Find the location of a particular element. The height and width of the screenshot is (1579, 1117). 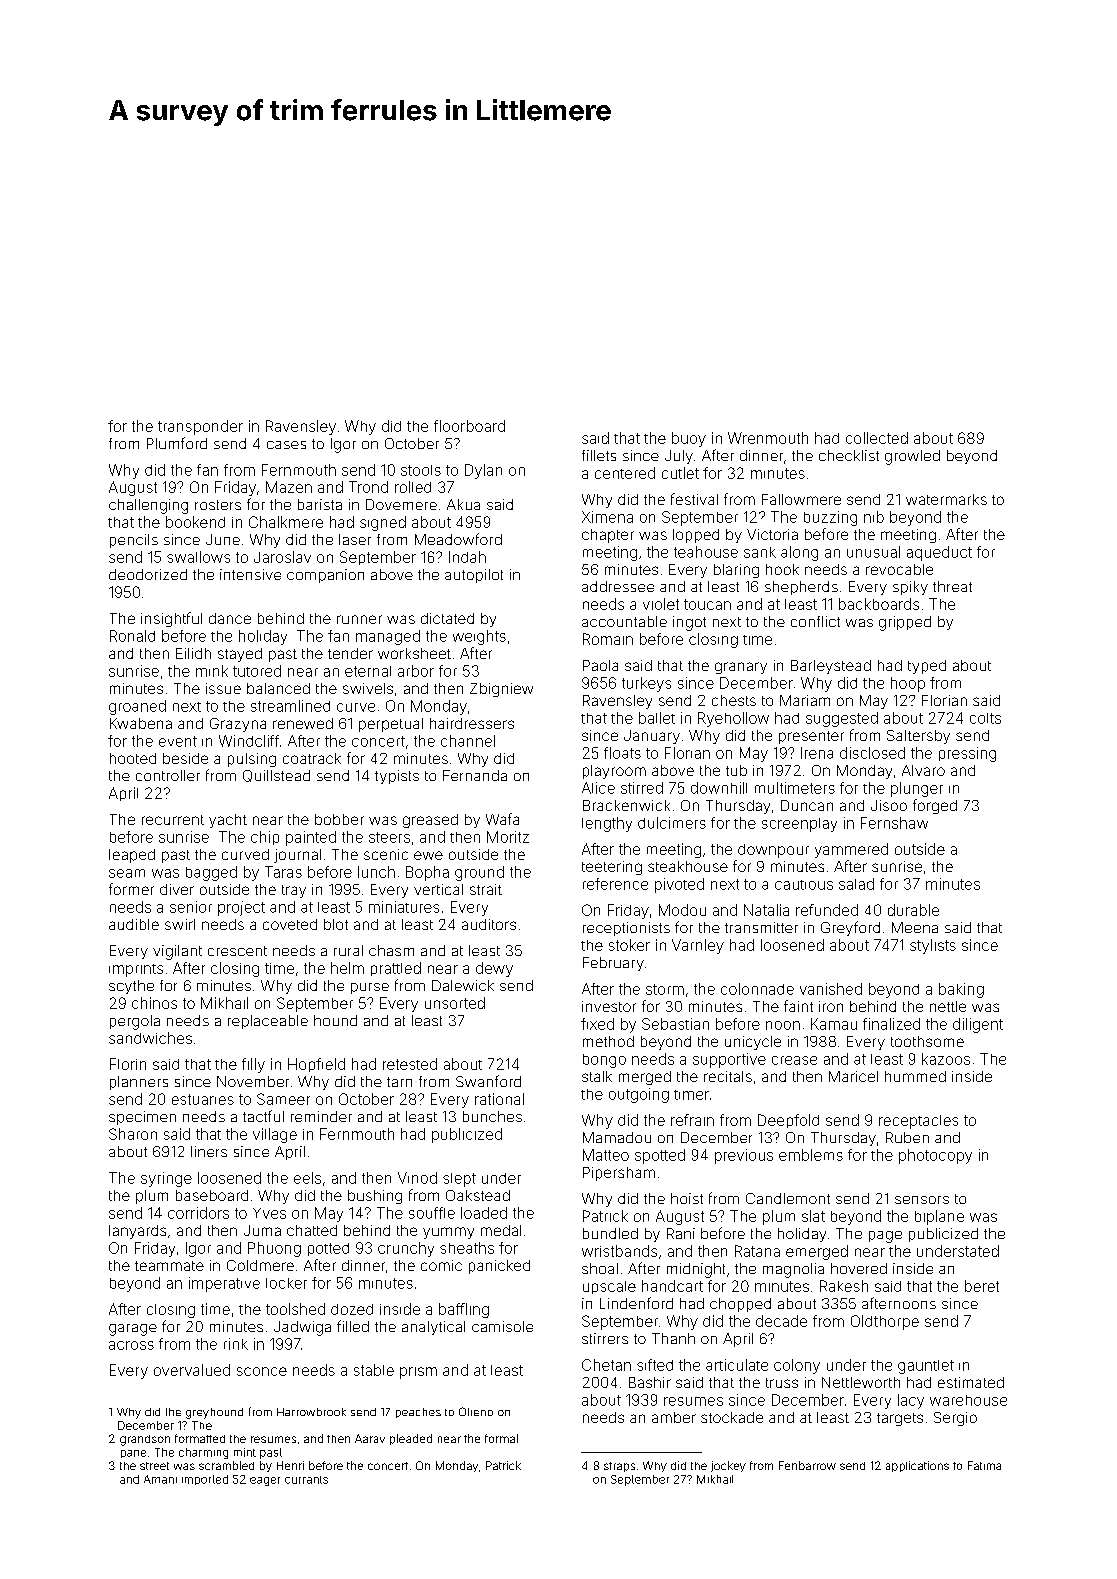

pane is located at coordinates (133, 1454).
